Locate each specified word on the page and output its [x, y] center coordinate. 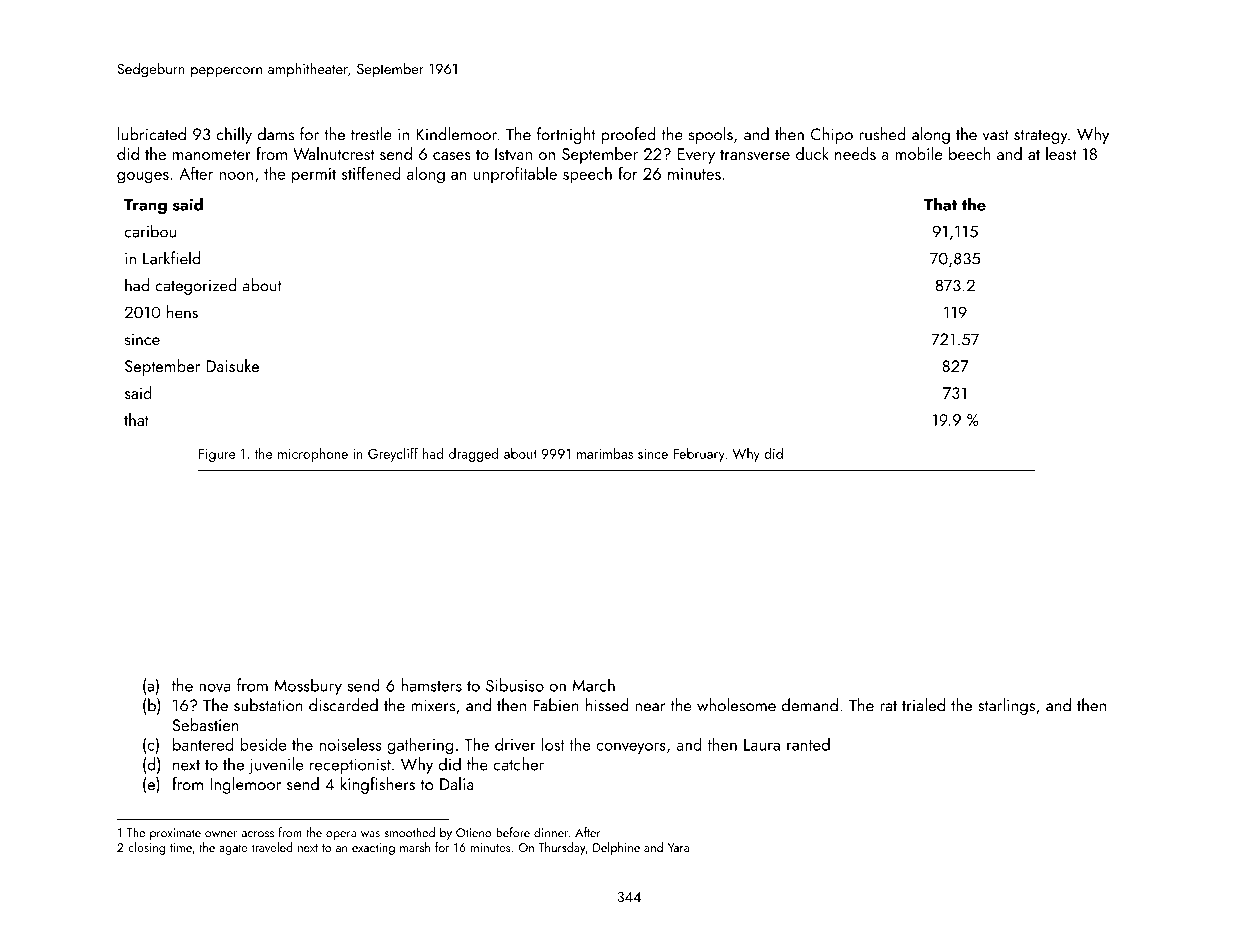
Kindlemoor [456, 134]
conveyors [631, 749]
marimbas [605, 453]
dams [276, 134]
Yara [678, 847]
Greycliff [393, 454]
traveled [272, 847]
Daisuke [232, 365]
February [699, 455]
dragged [474, 455]
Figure [217, 455]
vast [996, 135]
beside [263, 744]
